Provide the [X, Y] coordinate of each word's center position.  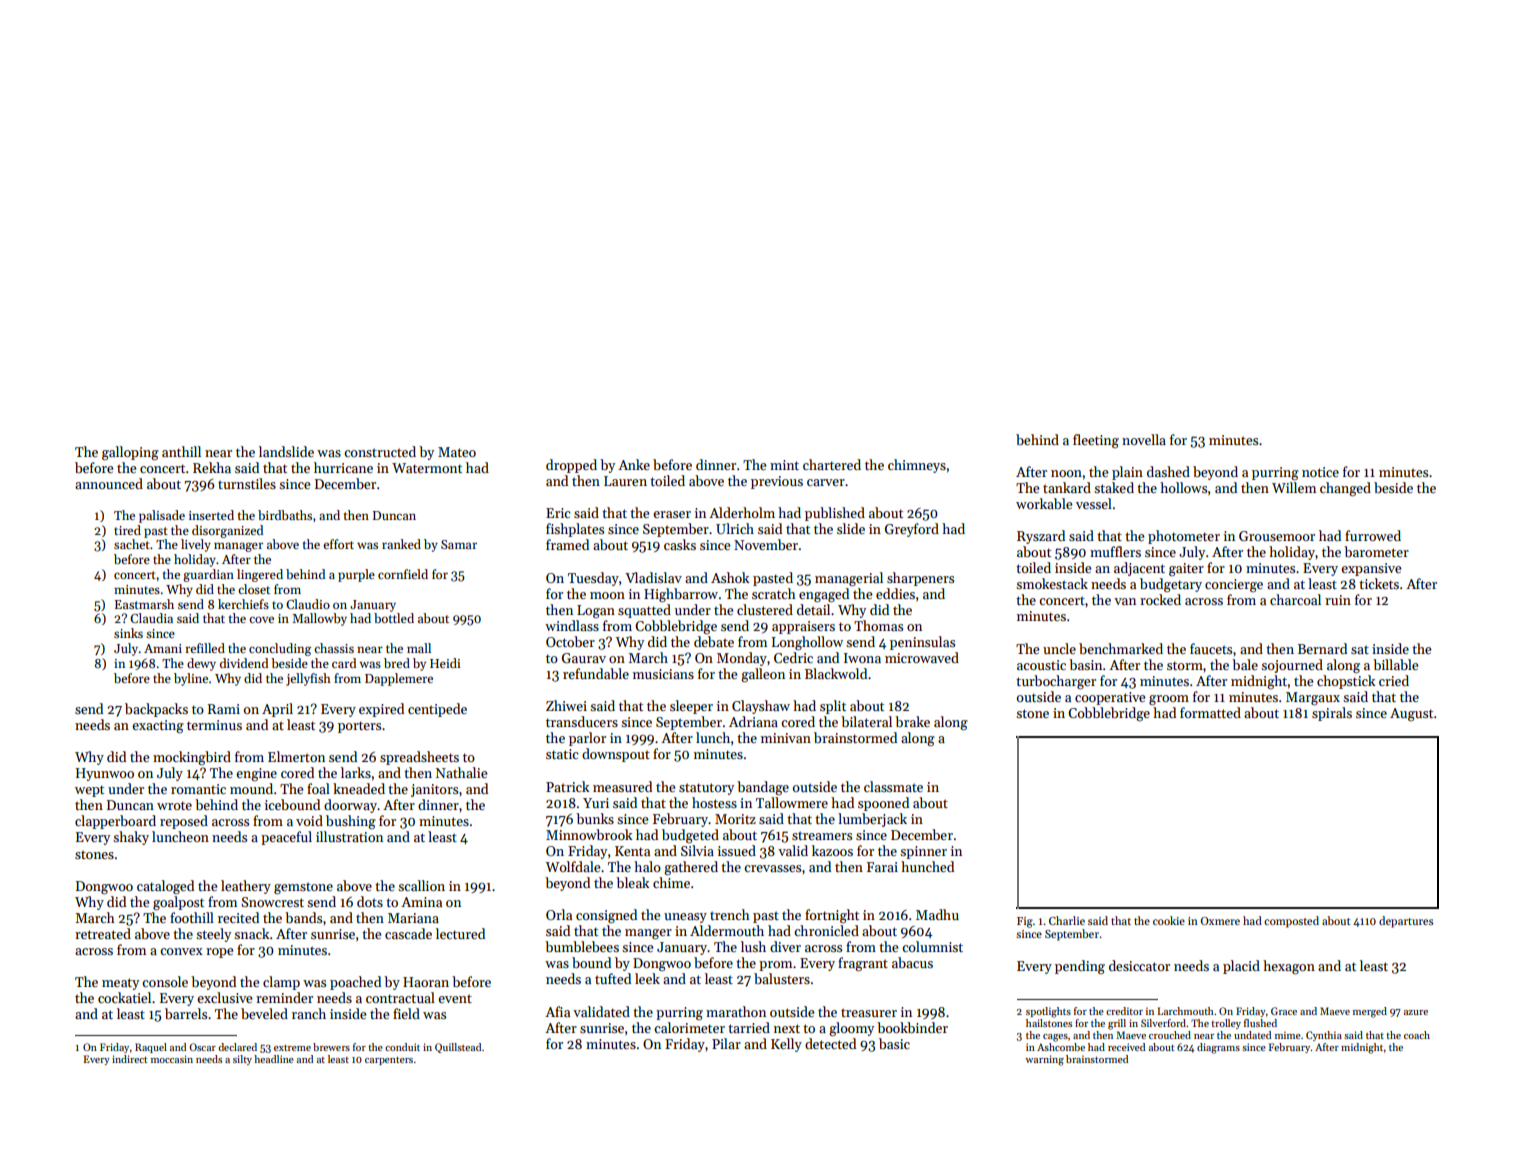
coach [1417, 1035]
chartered [832, 464]
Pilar [726, 1043]
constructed [380, 451]
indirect [129, 1059]
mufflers [1115, 551]
